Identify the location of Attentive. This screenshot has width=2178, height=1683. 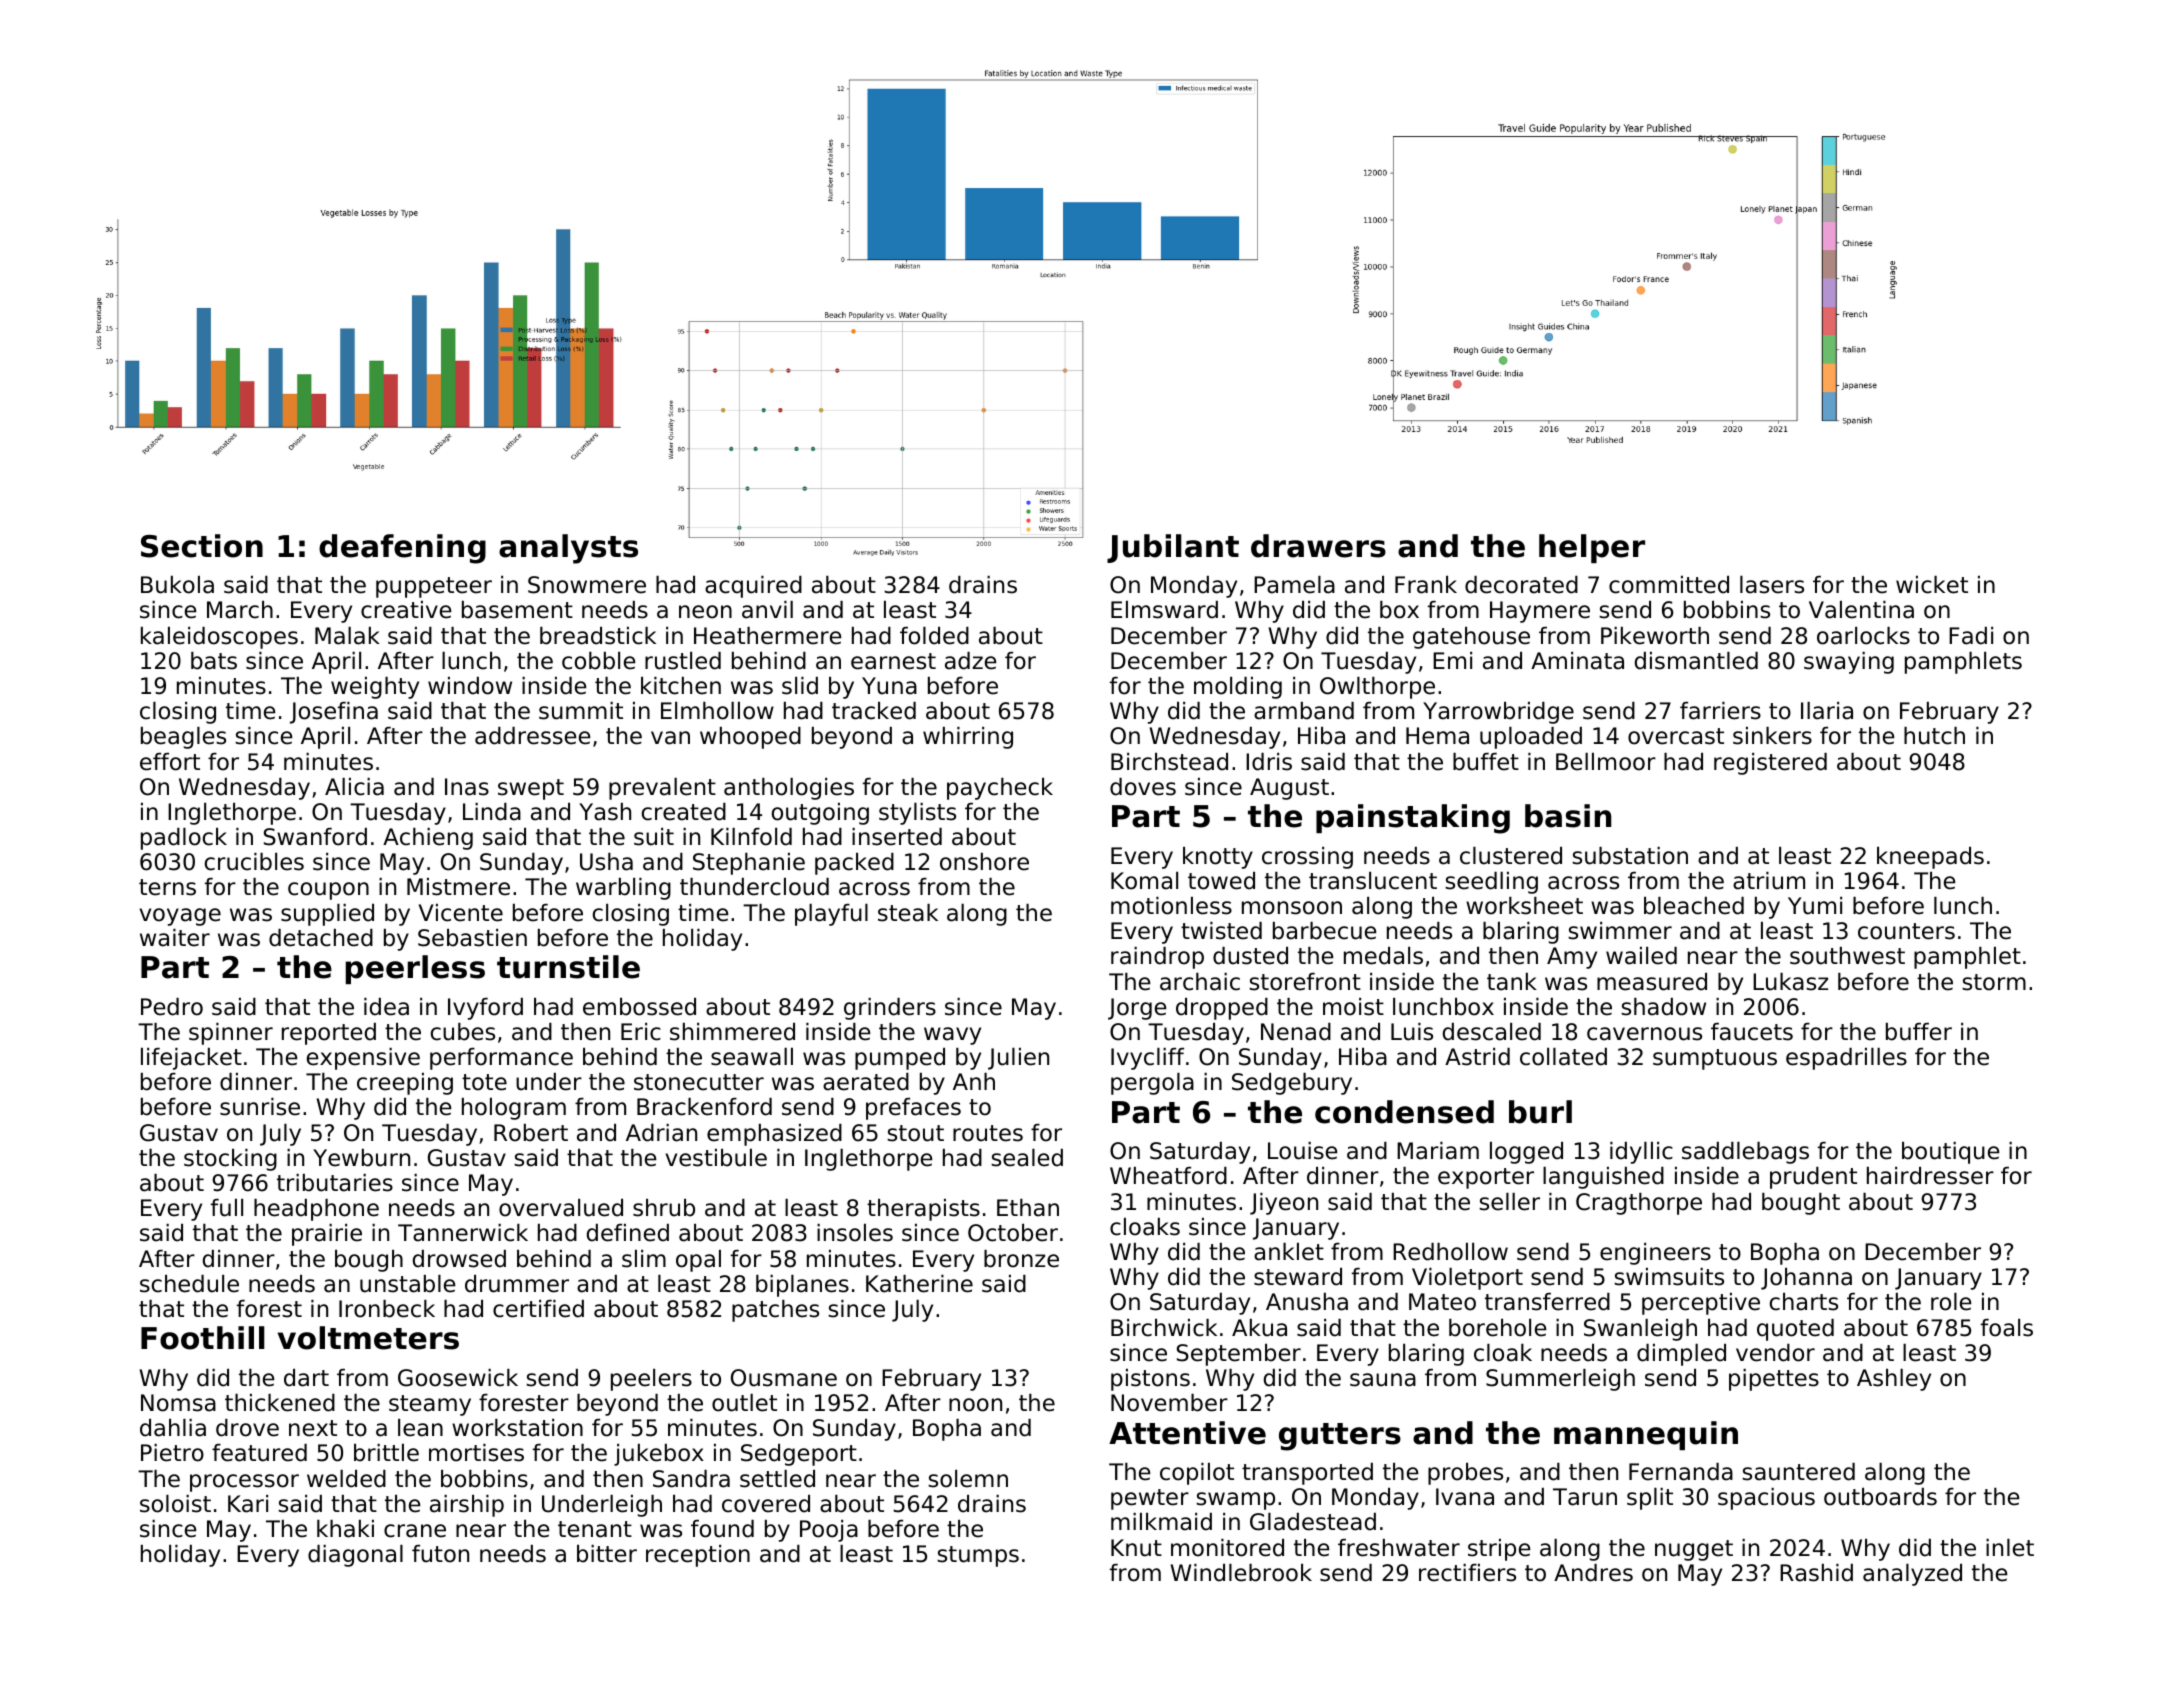
(1187, 1433).
